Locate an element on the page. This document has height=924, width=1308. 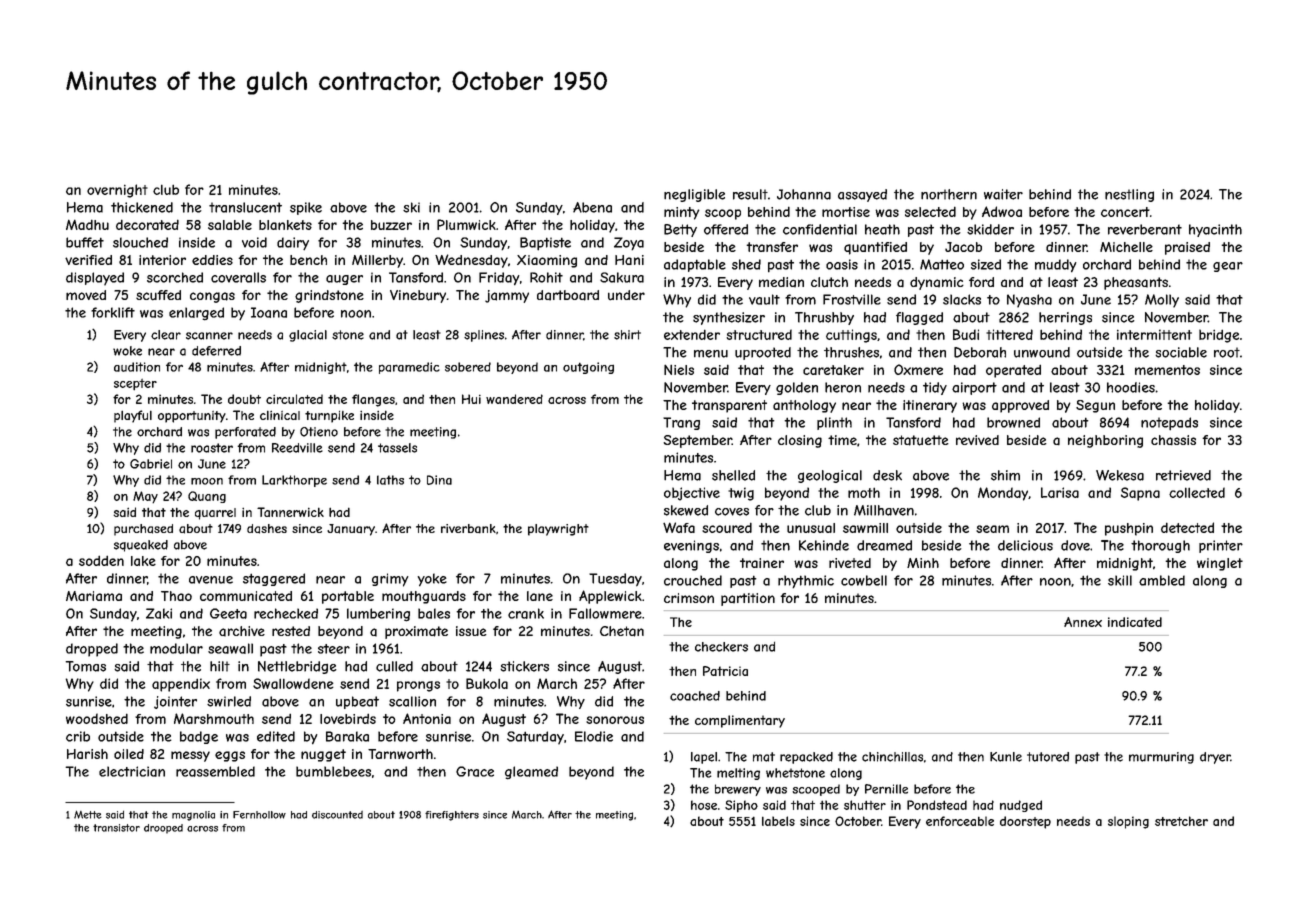
nestling is located at coordinates (1129, 195).
